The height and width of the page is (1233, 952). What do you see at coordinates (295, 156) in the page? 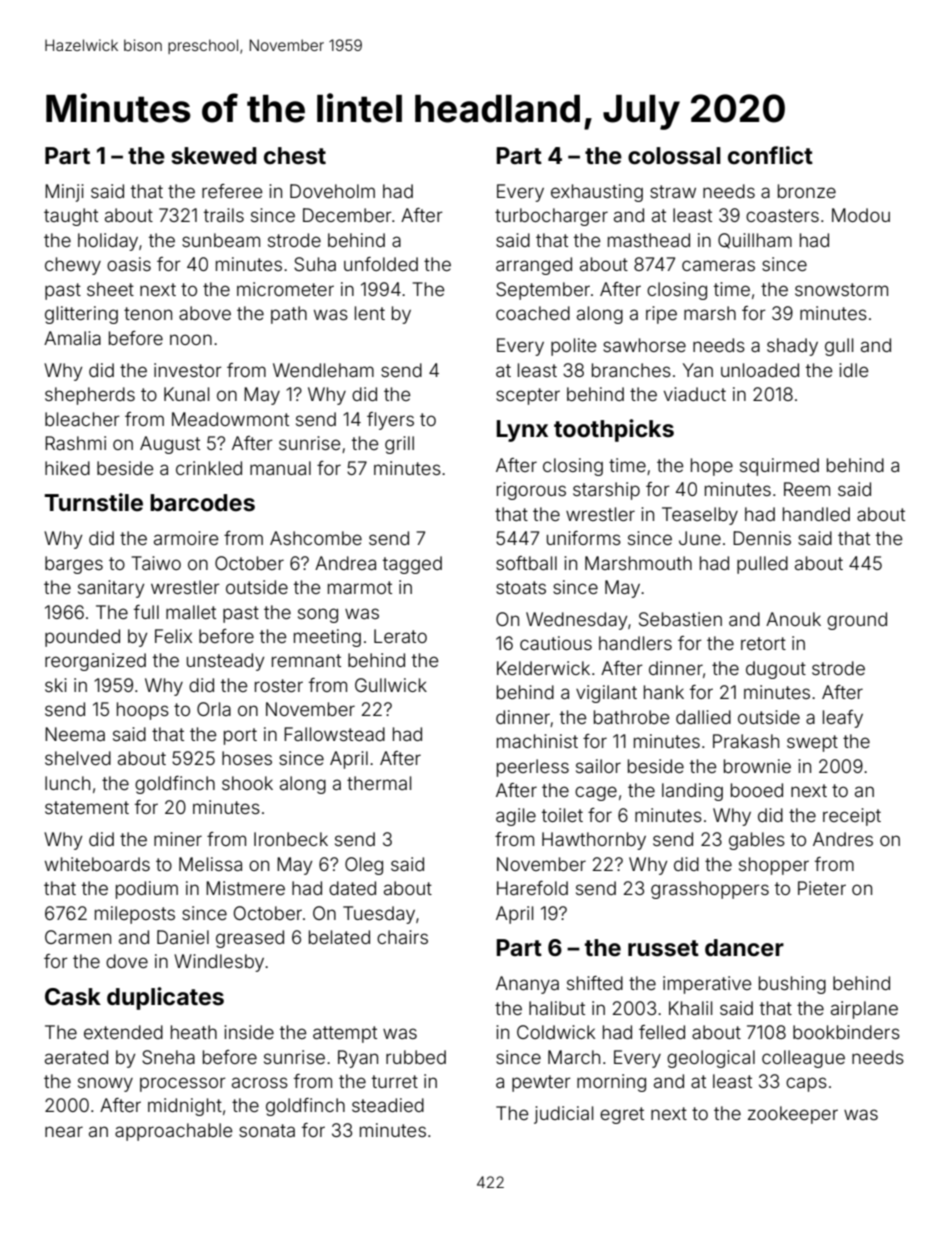
I see `chest` at bounding box center [295, 156].
